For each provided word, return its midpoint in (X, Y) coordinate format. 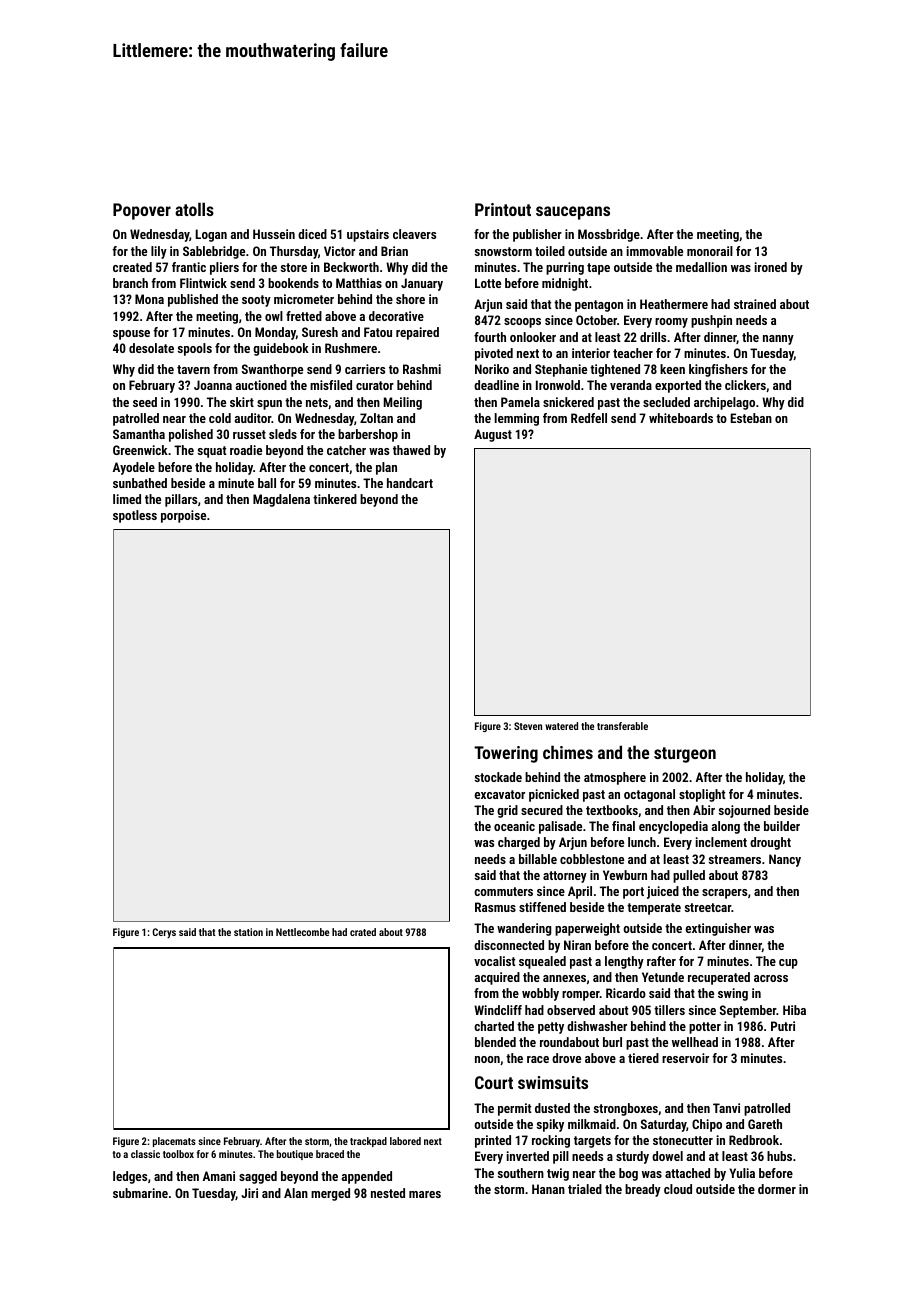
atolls (194, 209)
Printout (503, 209)
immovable (655, 251)
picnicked (554, 795)
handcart (410, 483)
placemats (174, 1142)
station (248, 932)
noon (487, 1059)
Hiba (794, 1010)
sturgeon (685, 755)
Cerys (164, 933)
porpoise (183, 516)
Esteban (751, 418)
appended (367, 1177)
